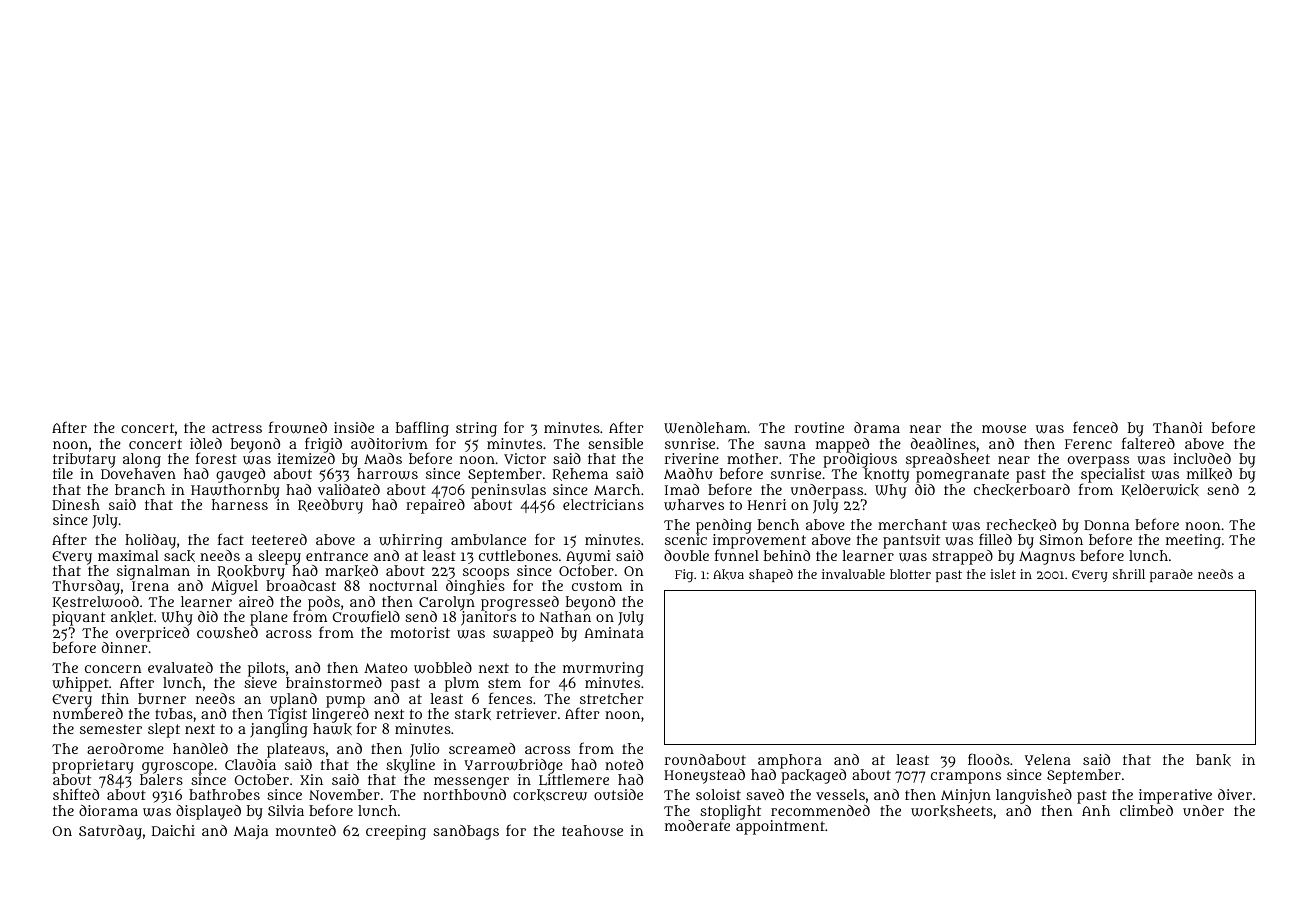 This screenshot has height=924, width=1308. Describe the element at coordinates (705, 427) in the screenshot. I see `Wendleham` at that location.
